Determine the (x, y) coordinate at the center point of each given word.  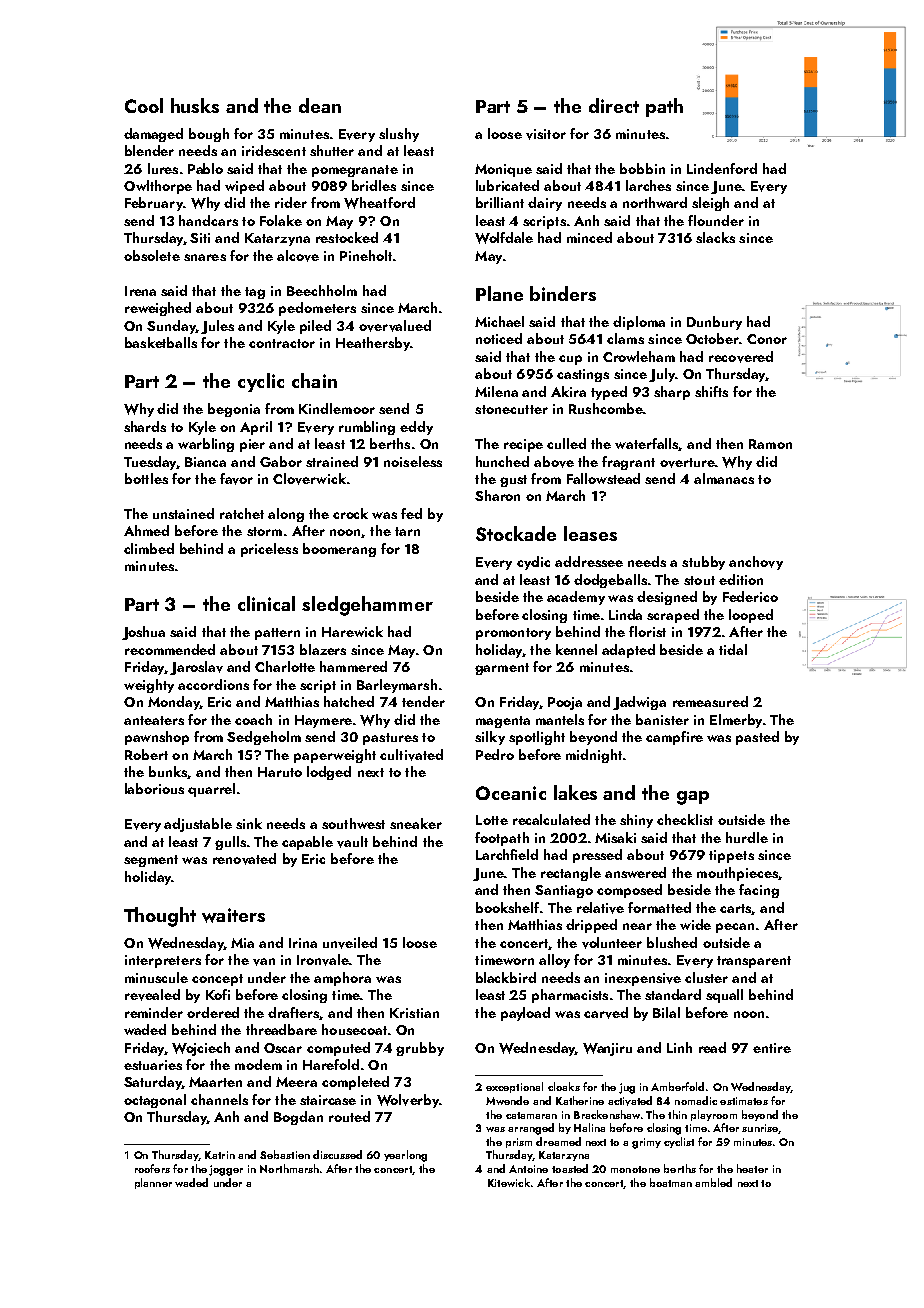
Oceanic (511, 793)
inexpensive (643, 979)
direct (614, 105)
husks (195, 105)
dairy (545, 204)
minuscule (156, 977)
